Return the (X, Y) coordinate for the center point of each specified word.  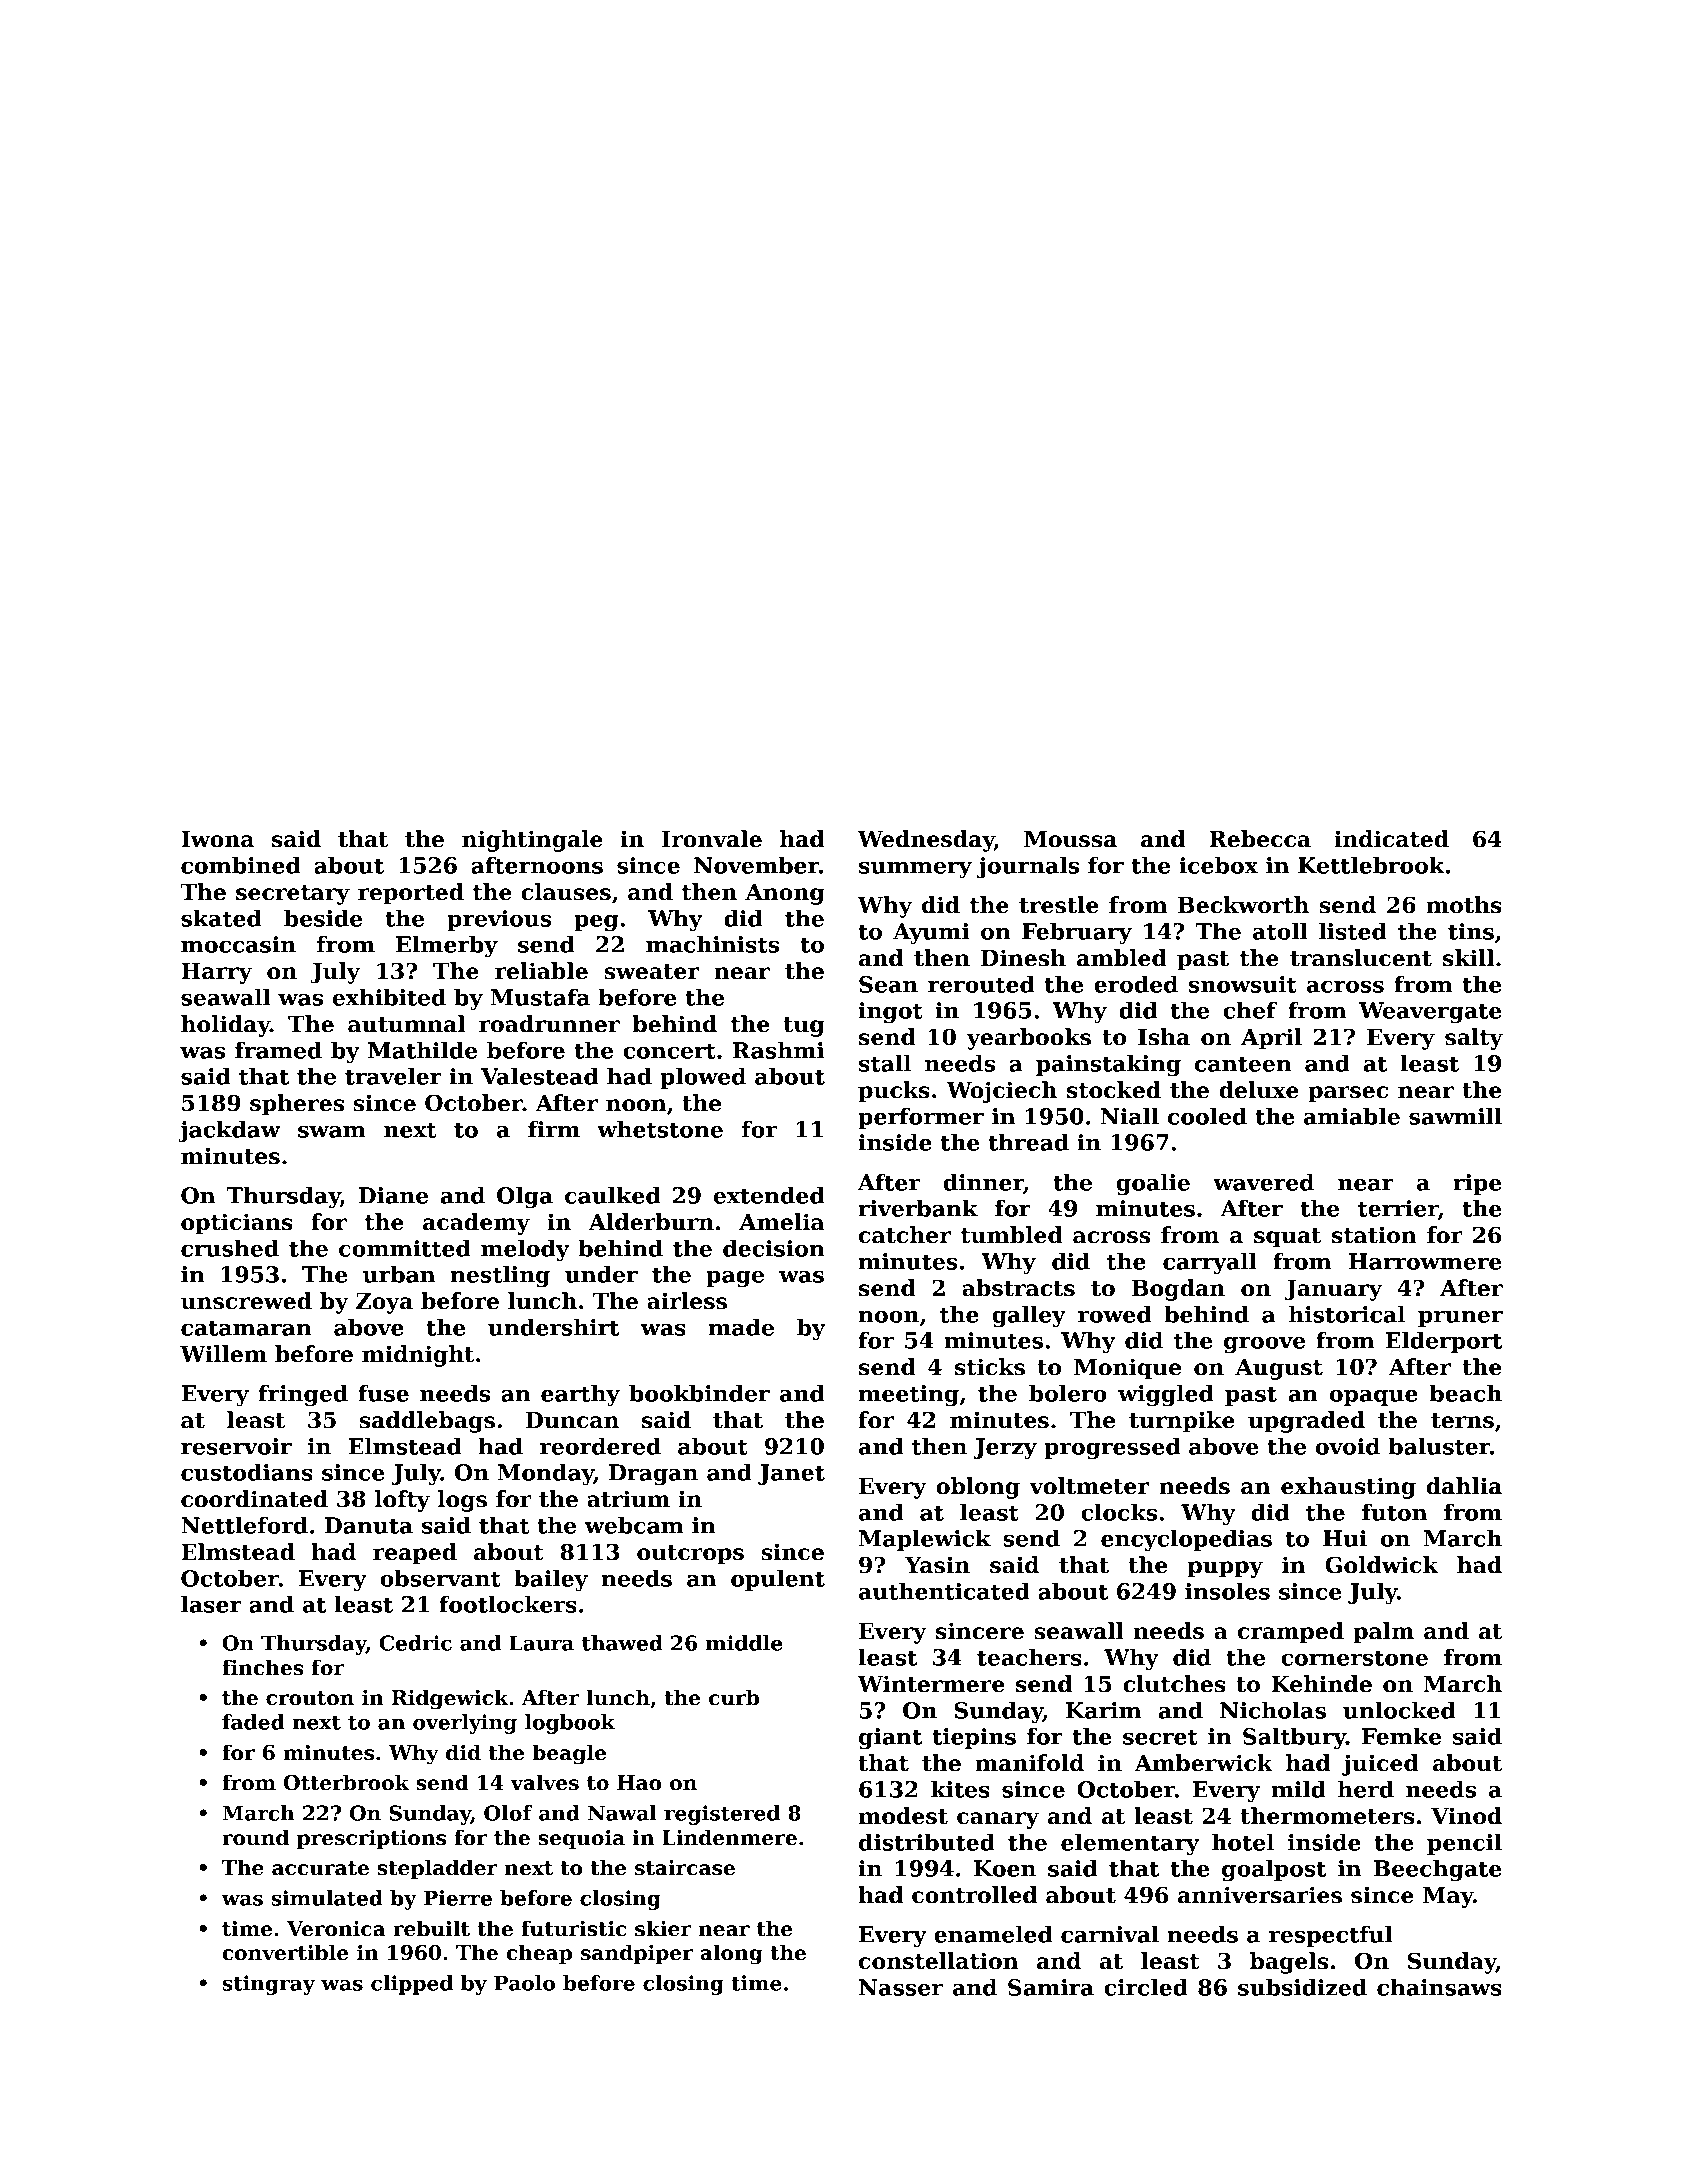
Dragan (653, 1475)
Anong (784, 894)
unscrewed (246, 1301)
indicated (1391, 839)
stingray (268, 1985)
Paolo (524, 1983)
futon (1394, 1512)
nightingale (532, 841)
